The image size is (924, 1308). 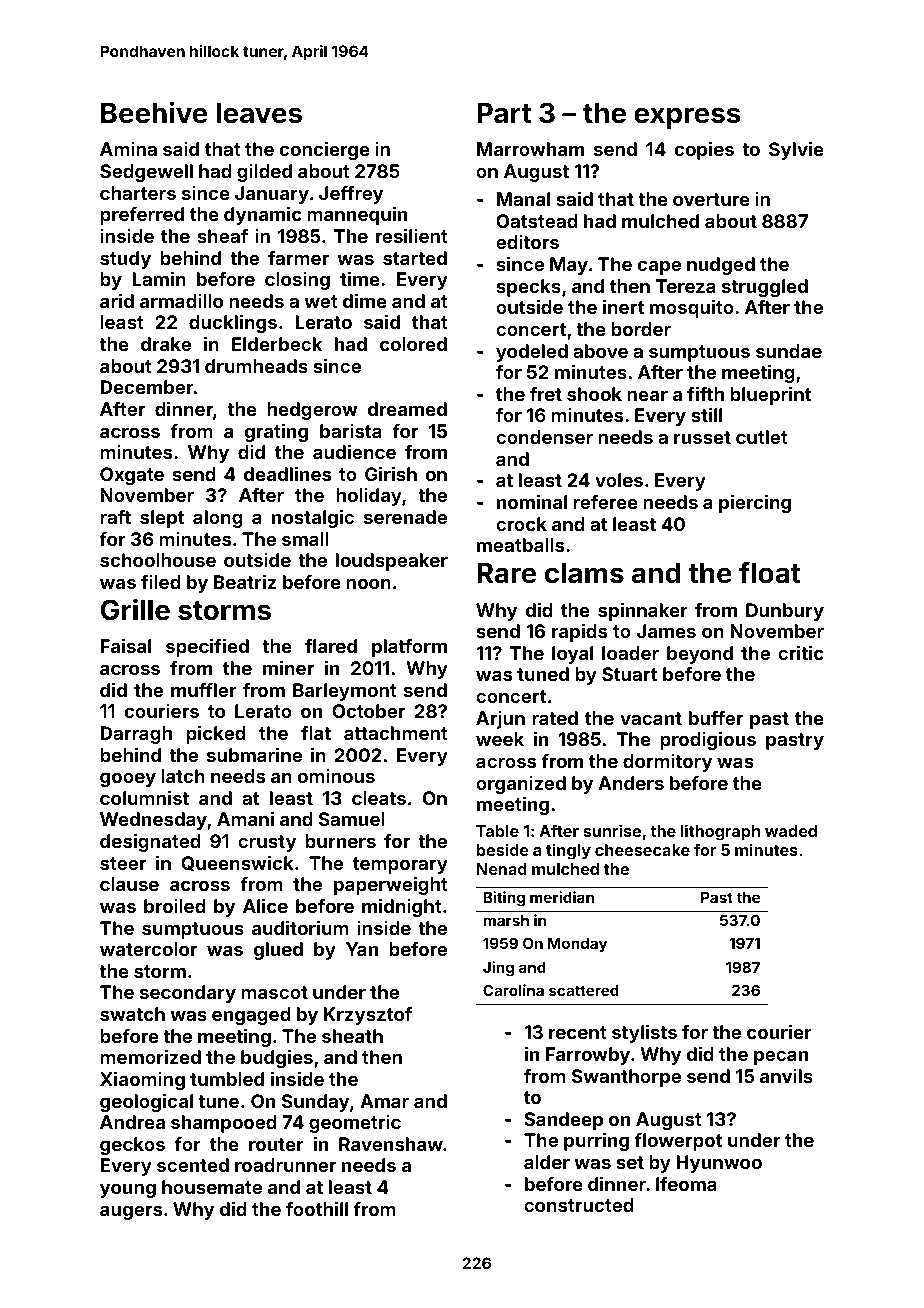 What do you see at coordinates (506, 573) in the image?
I see `Rare` at bounding box center [506, 573].
